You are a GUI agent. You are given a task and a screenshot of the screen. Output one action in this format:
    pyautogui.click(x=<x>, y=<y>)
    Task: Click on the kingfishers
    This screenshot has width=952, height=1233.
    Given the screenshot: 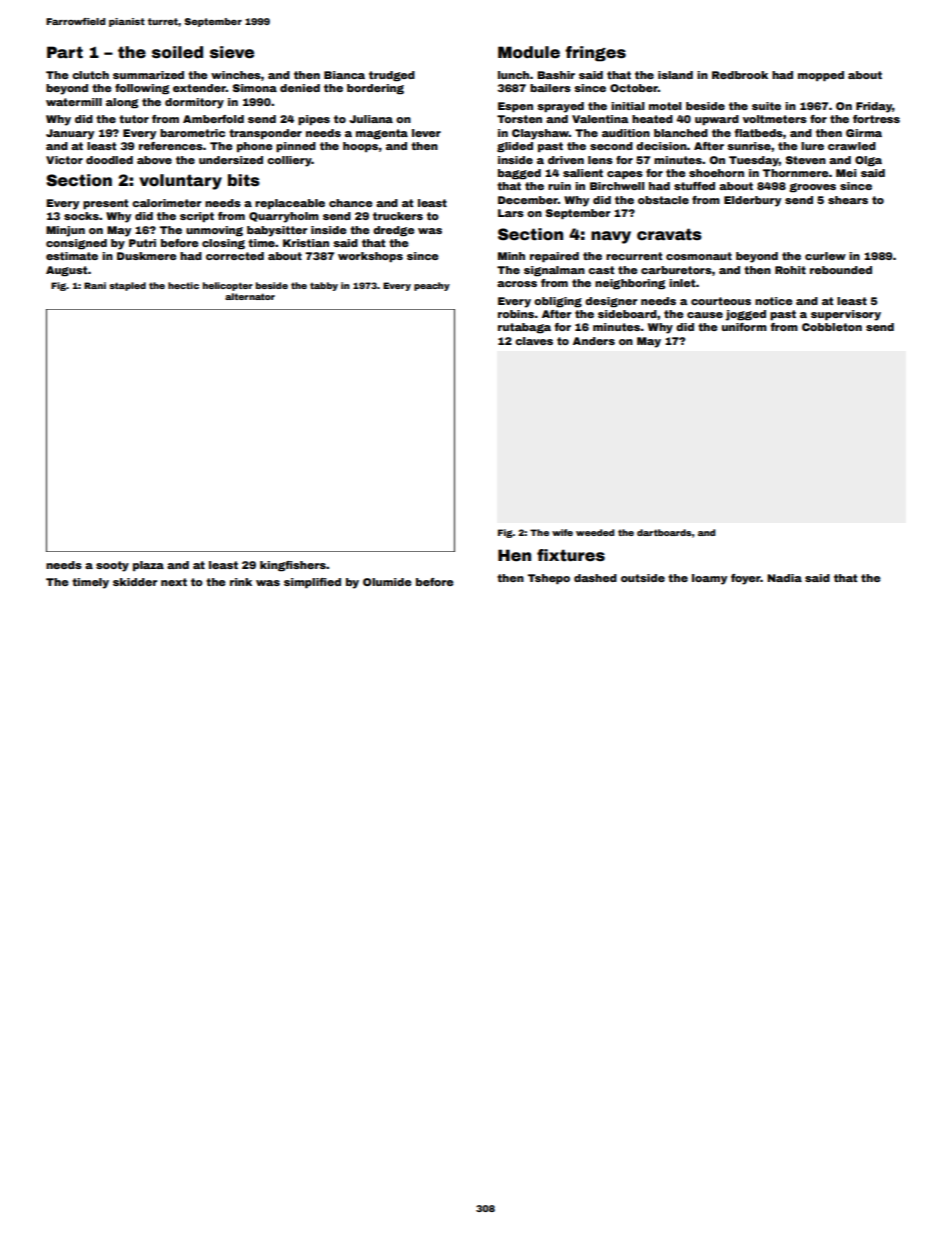 What is the action you would take?
    pyautogui.click(x=293, y=566)
